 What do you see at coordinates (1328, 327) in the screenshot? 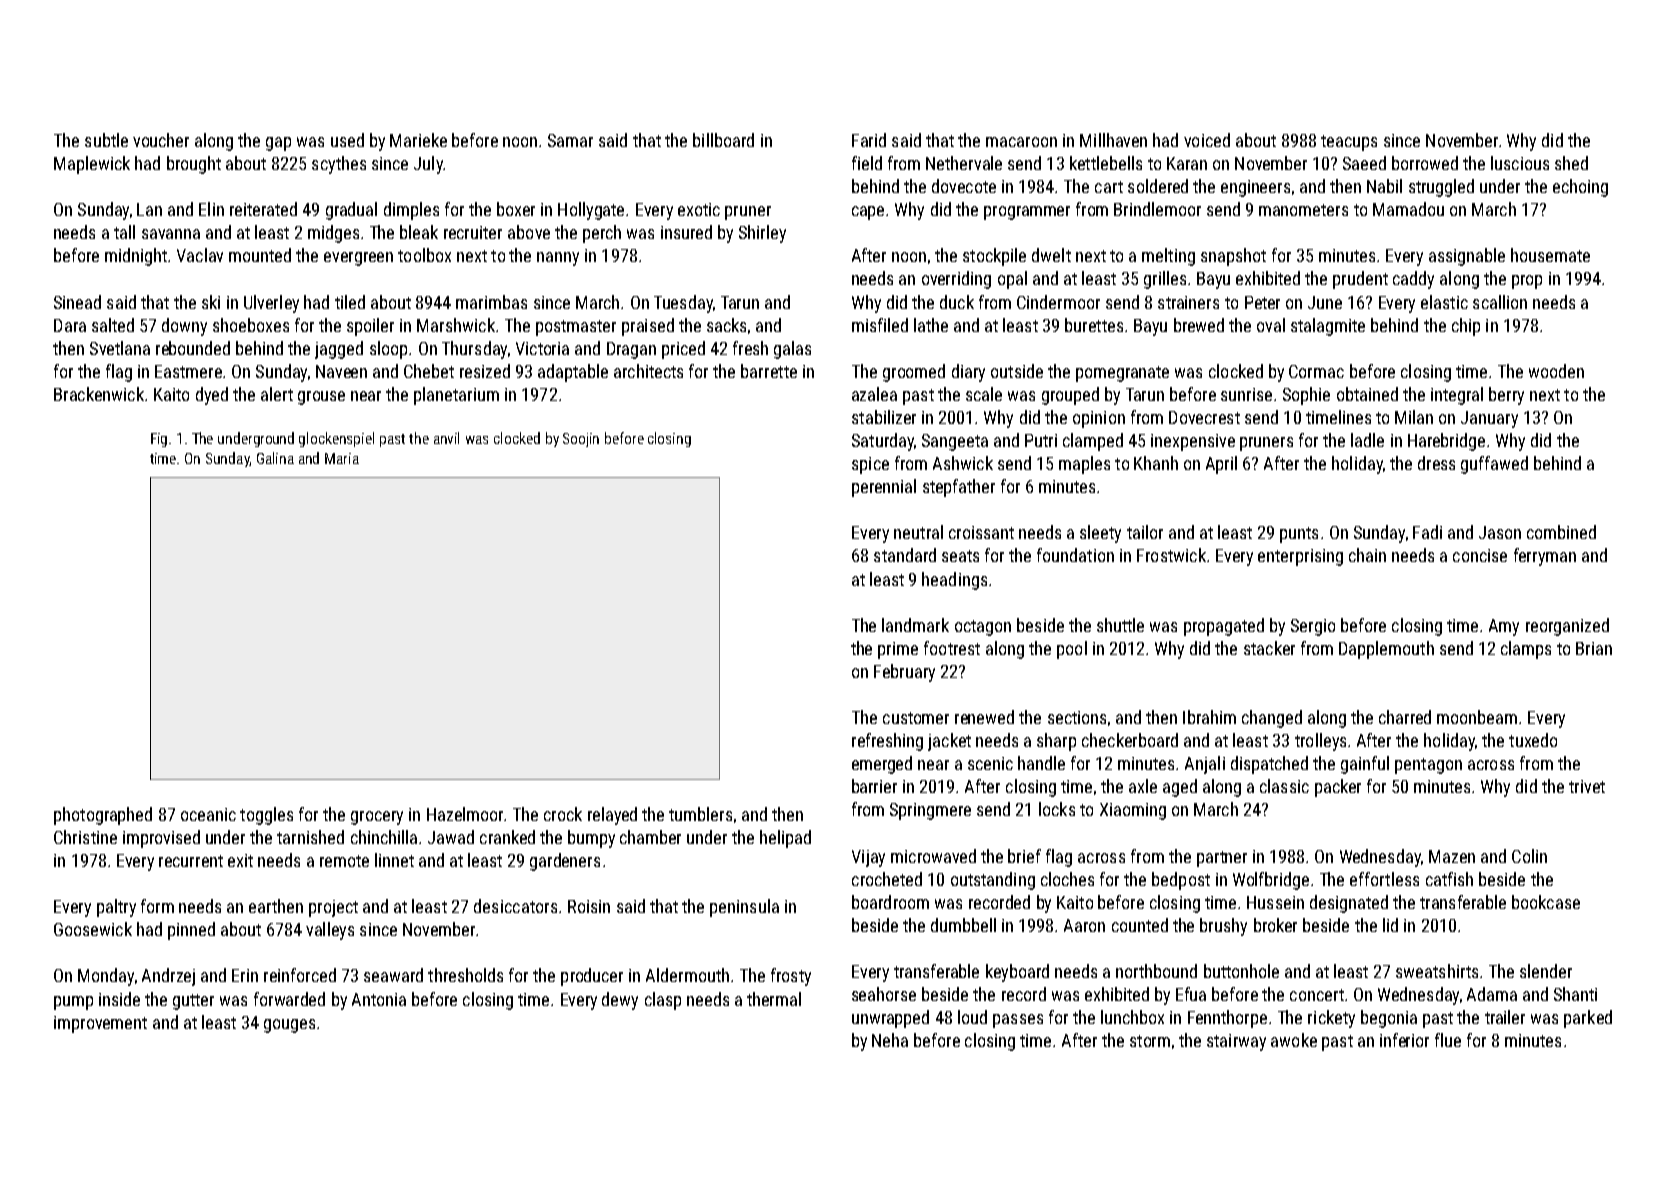
I see `stalagmite` at bounding box center [1328, 327].
